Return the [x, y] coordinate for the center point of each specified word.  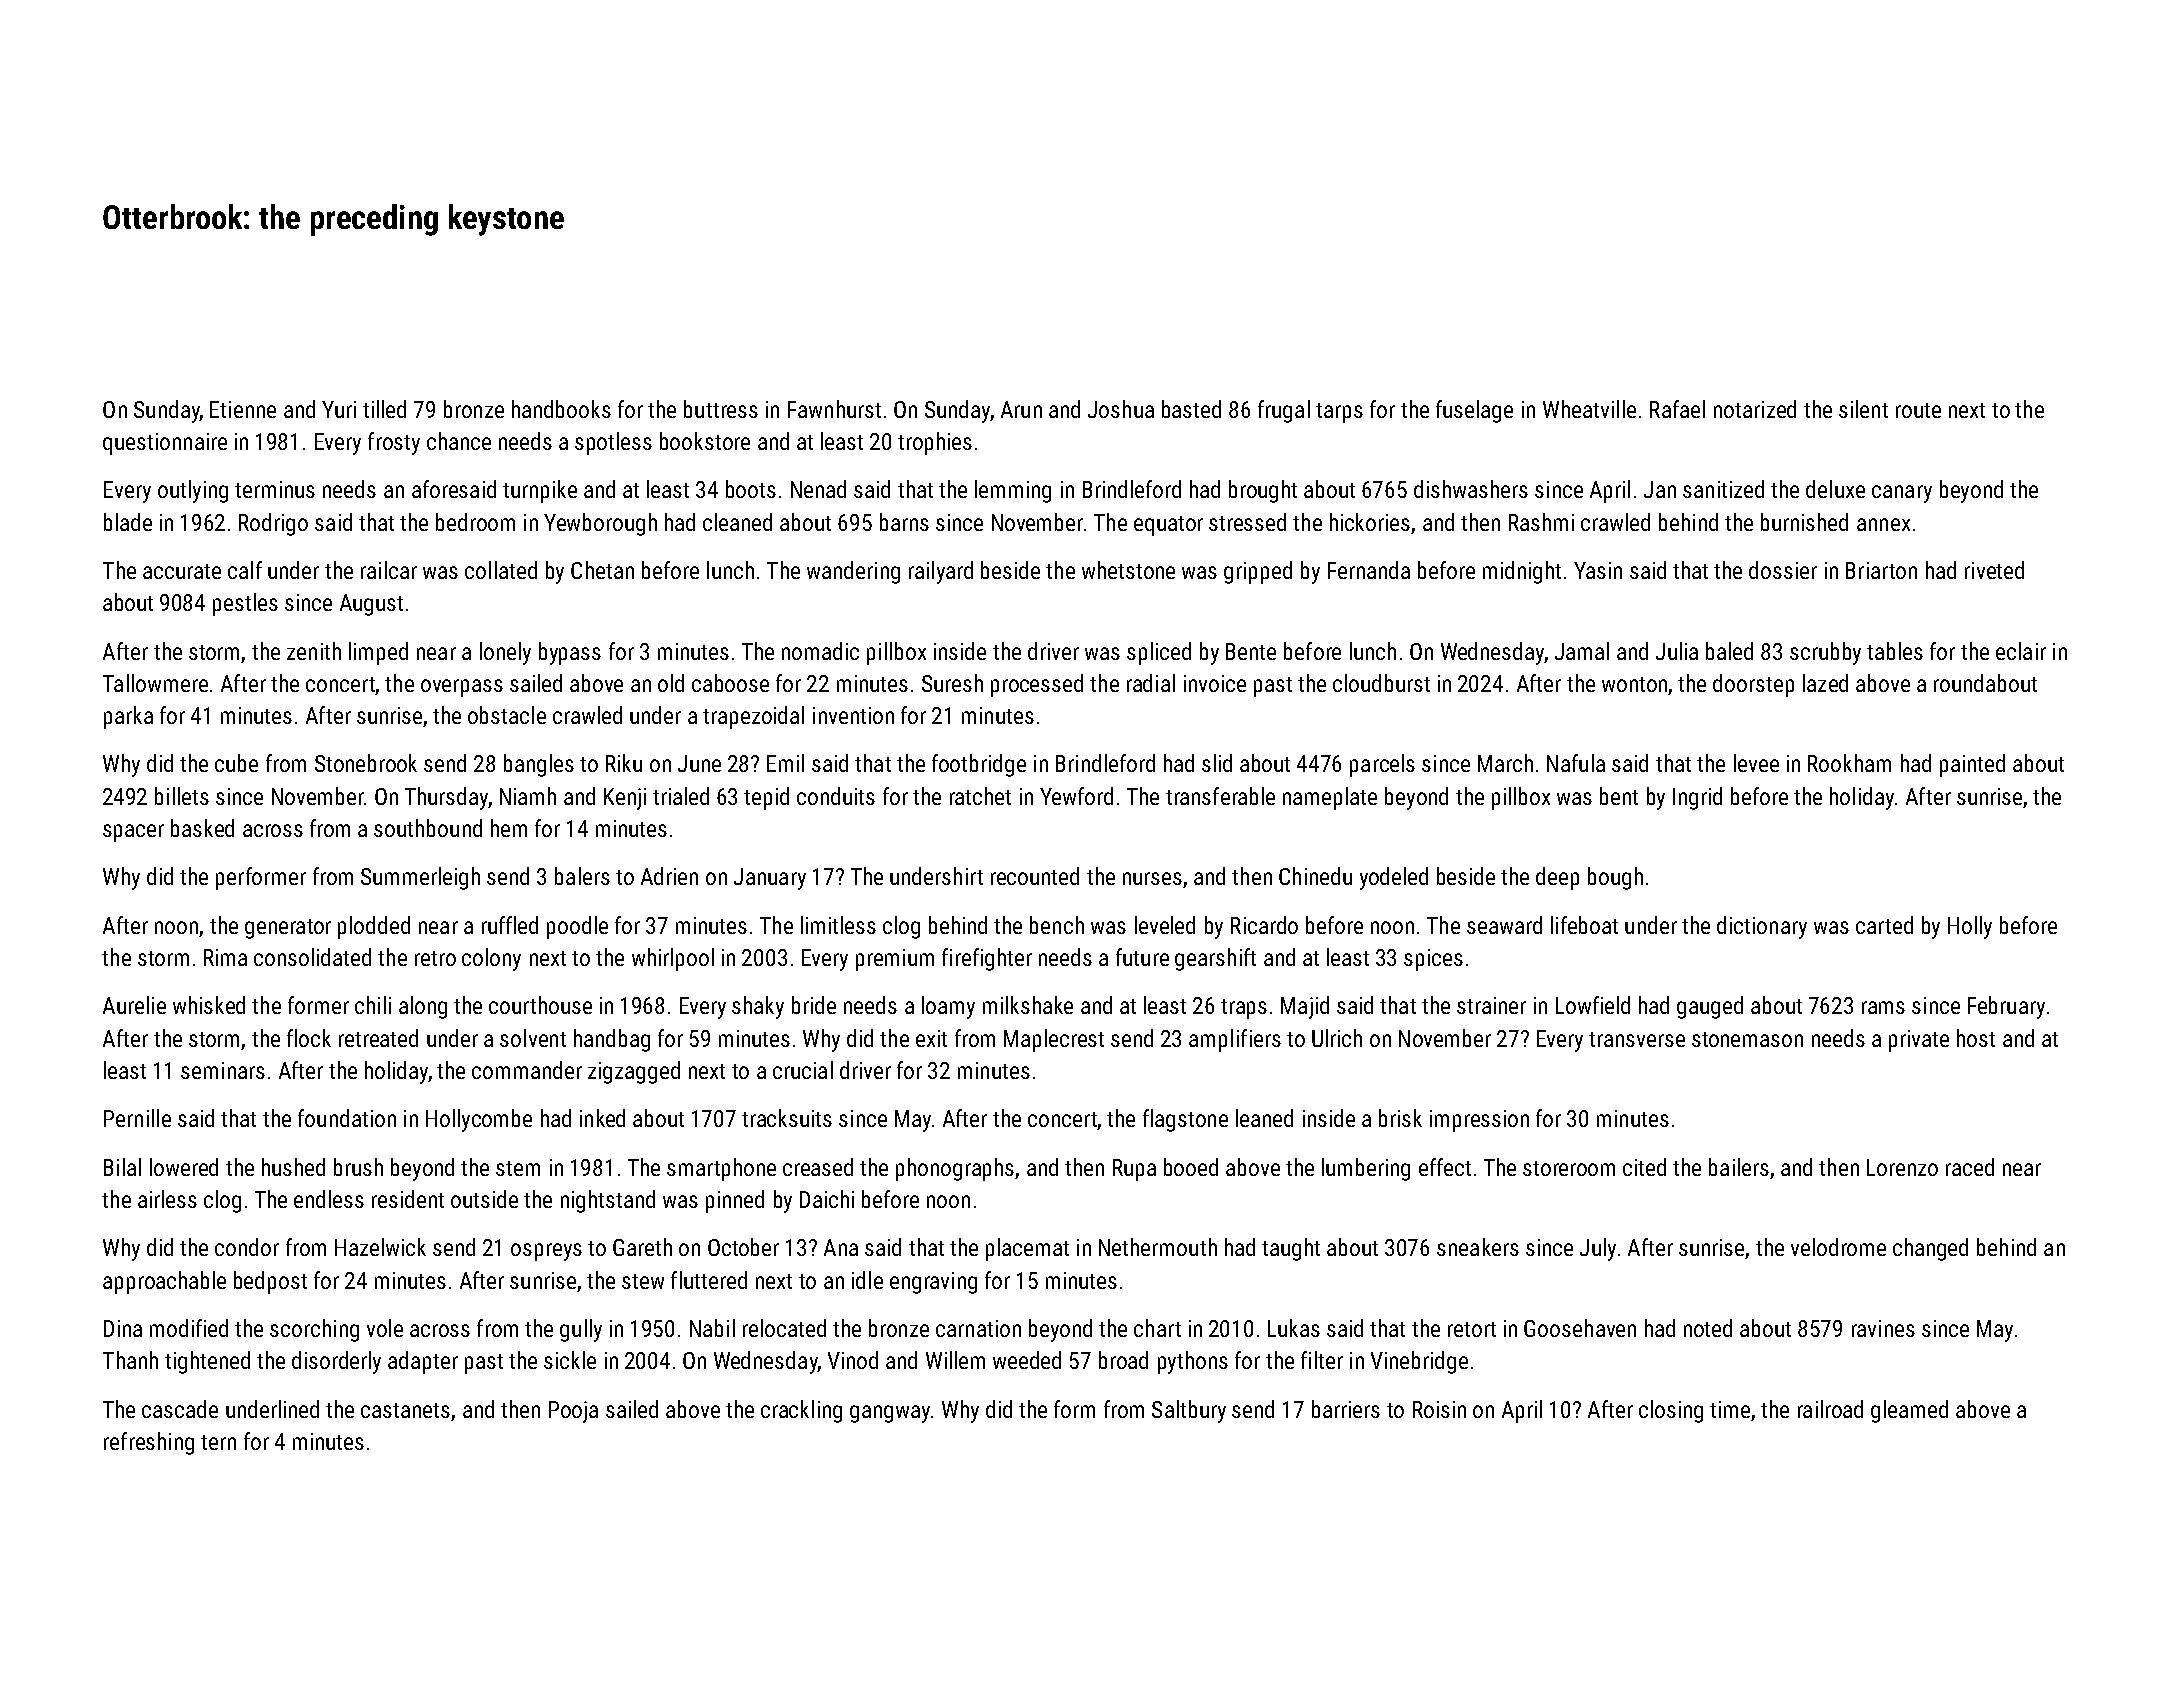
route [1918, 410]
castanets [405, 1410]
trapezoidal [753, 717]
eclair [2021, 651]
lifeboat [1584, 925]
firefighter [987, 959]
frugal [1284, 411]
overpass [462, 688]
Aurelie [134, 1005]
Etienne [243, 409]
